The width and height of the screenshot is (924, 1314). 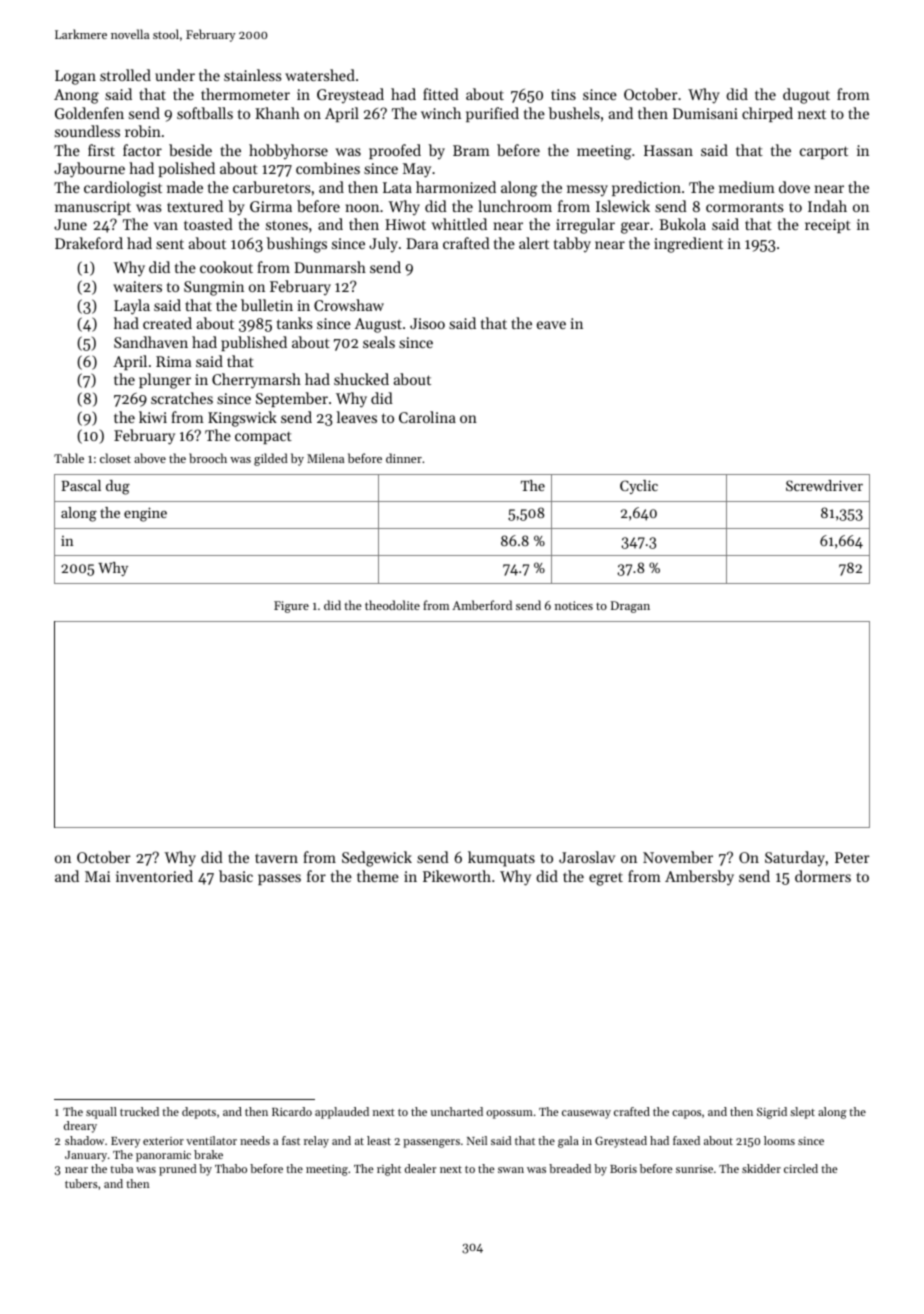 What do you see at coordinates (101, 1113) in the screenshot?
I see `squall` at bounding box center [101, 1113].
